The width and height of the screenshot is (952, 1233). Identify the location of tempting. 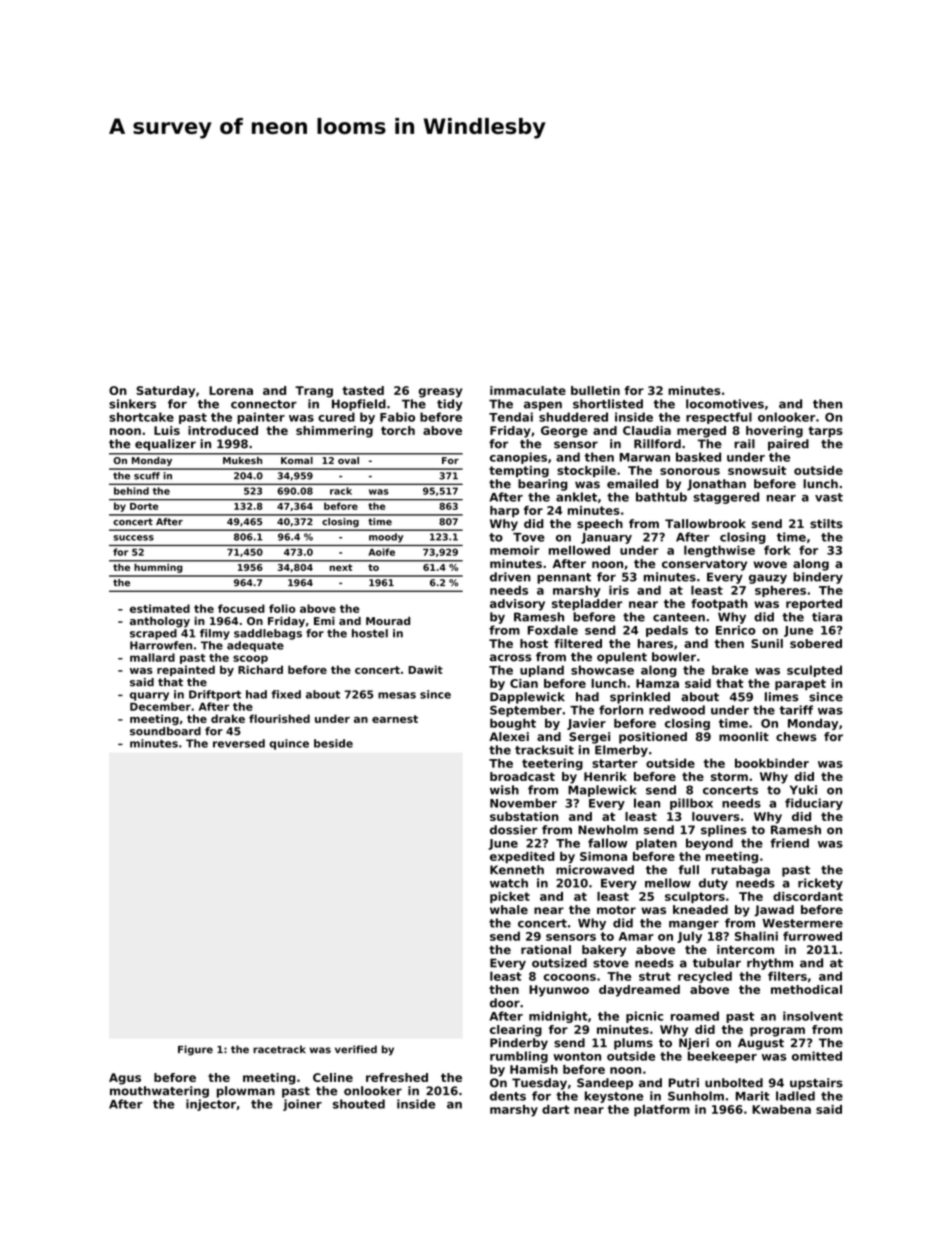
(519, 472).
